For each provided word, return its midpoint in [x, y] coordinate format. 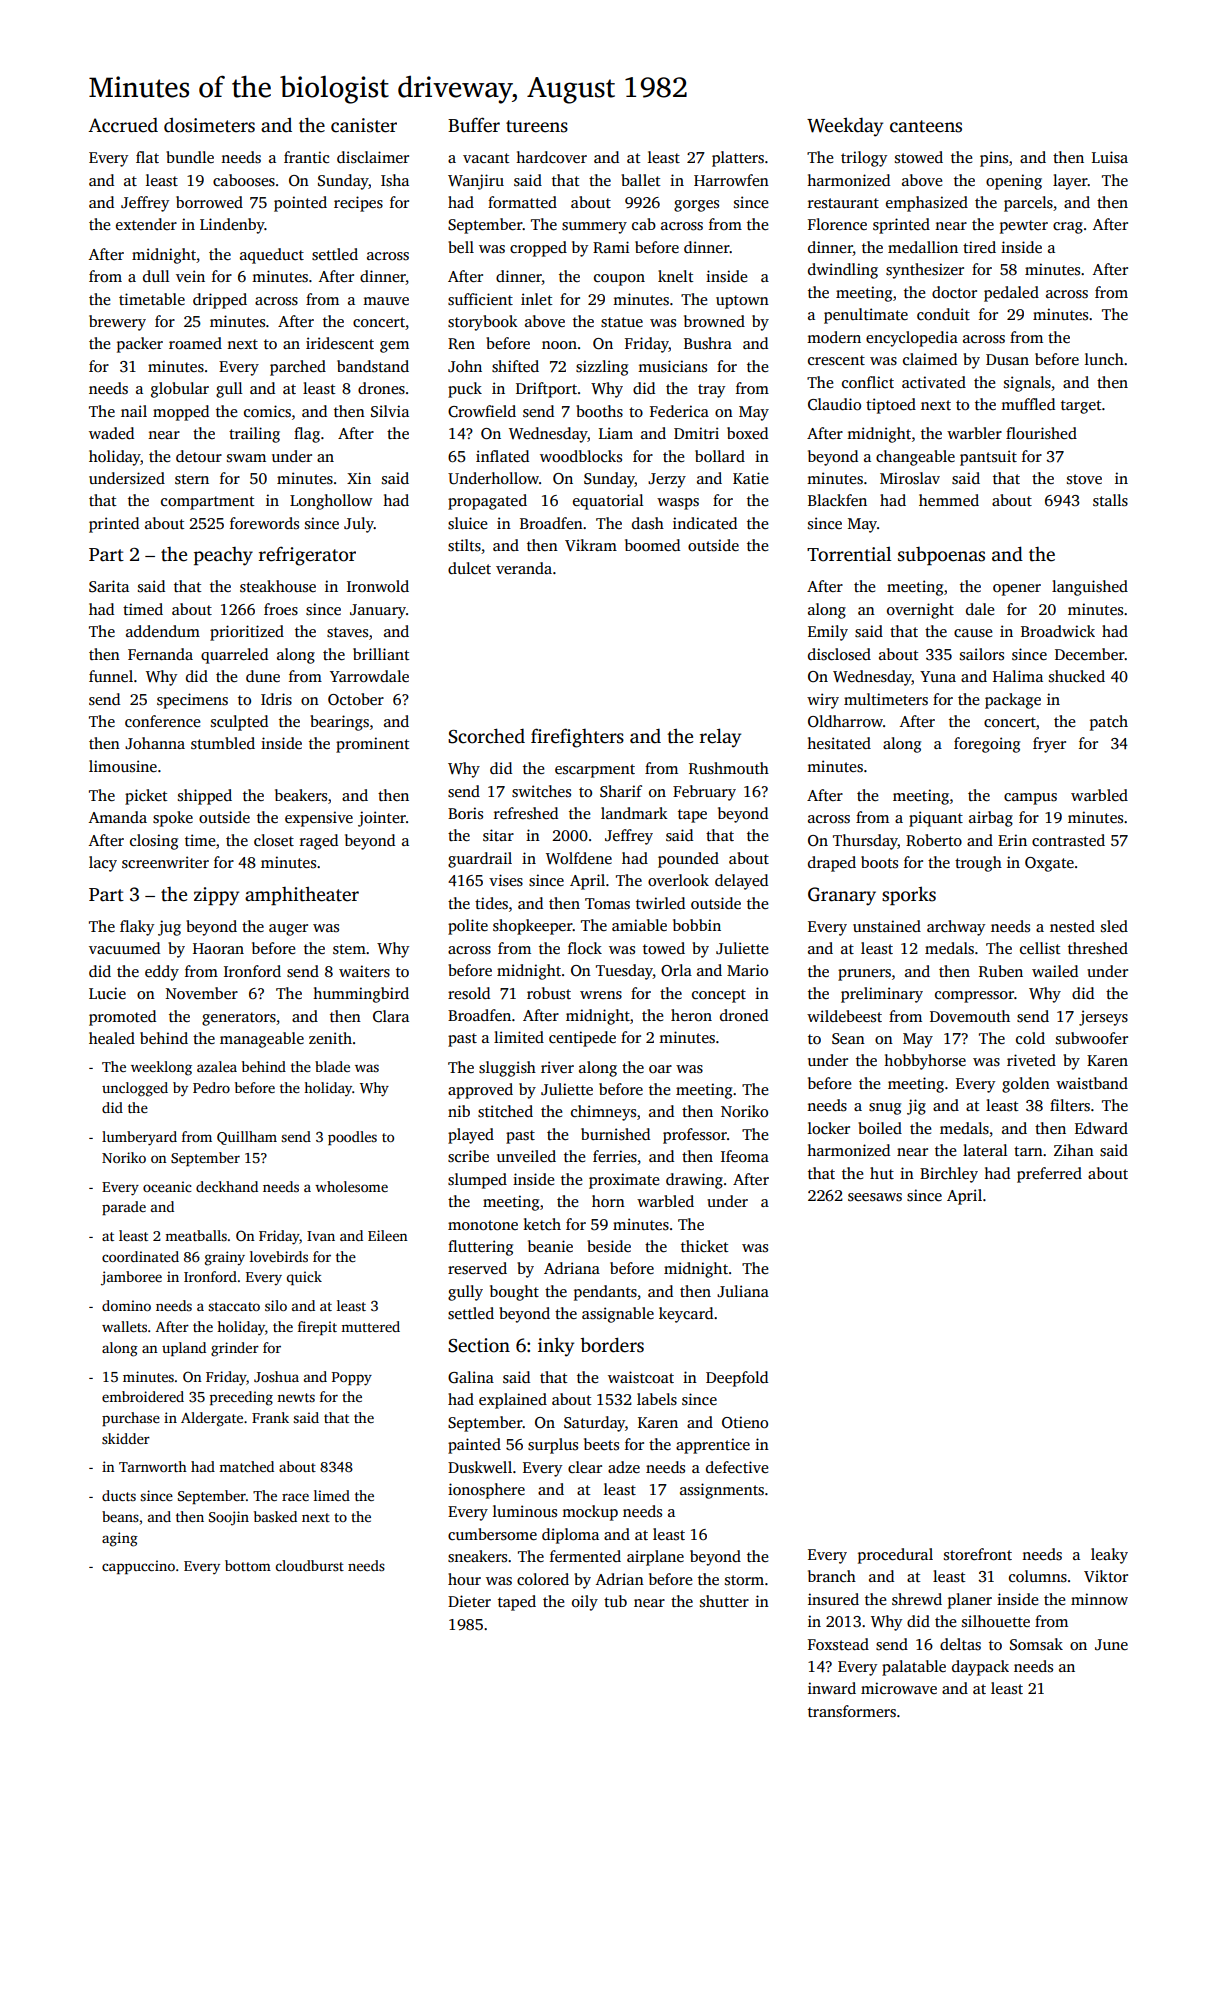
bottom [248, 1565]
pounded [688, 860]
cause [973, 633]
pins [994, 159]
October [356, 699]
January [378, 611]
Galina [471, 1377]
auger [288, 930]
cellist [1040, 948]
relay [720, 738]
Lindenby [232, 226]
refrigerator [307, 556]
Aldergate [212, 1419]
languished [1090, 588]
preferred [1049, 1175]
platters [738, 159]
